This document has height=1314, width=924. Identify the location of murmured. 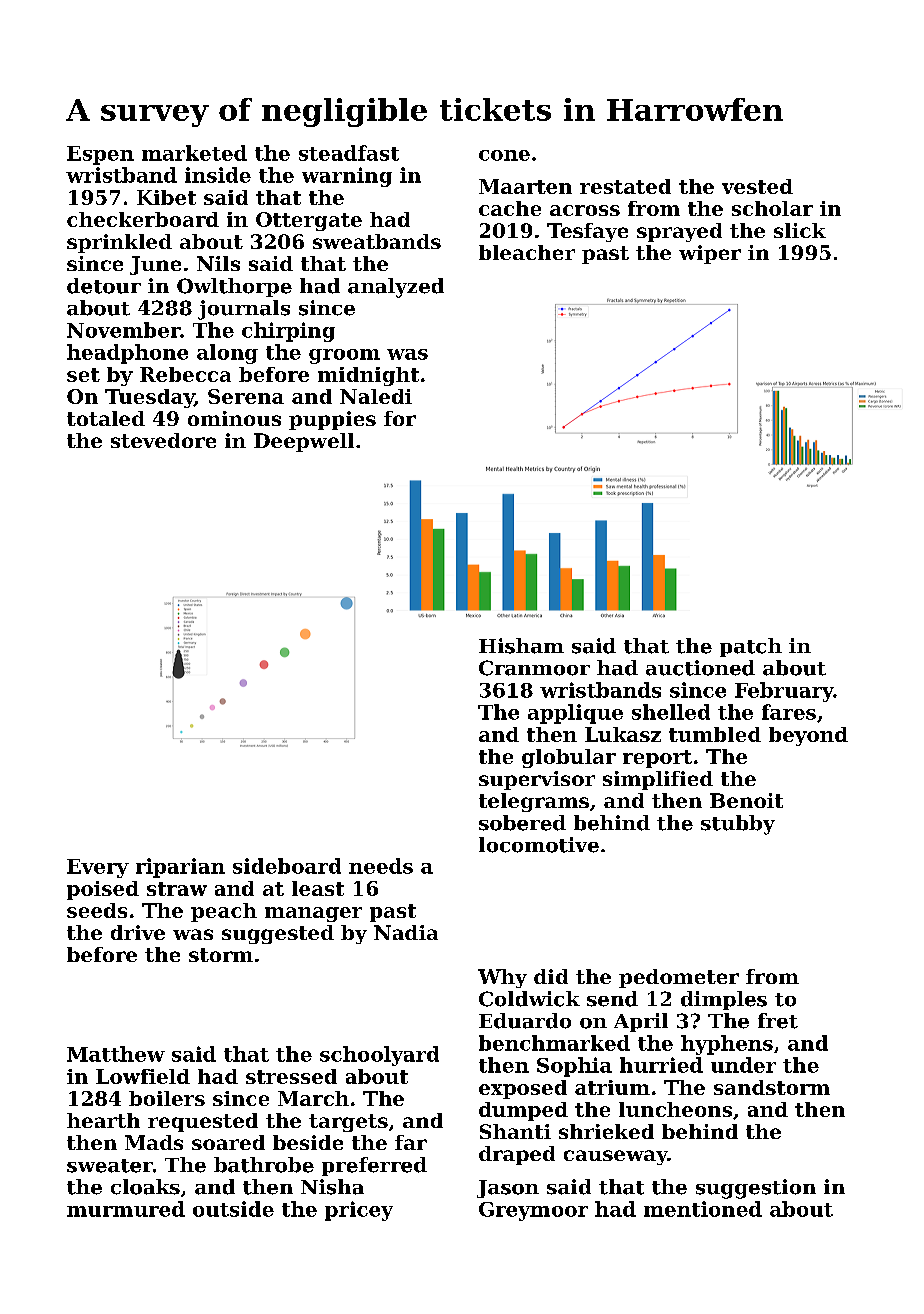
(126, 1209).
